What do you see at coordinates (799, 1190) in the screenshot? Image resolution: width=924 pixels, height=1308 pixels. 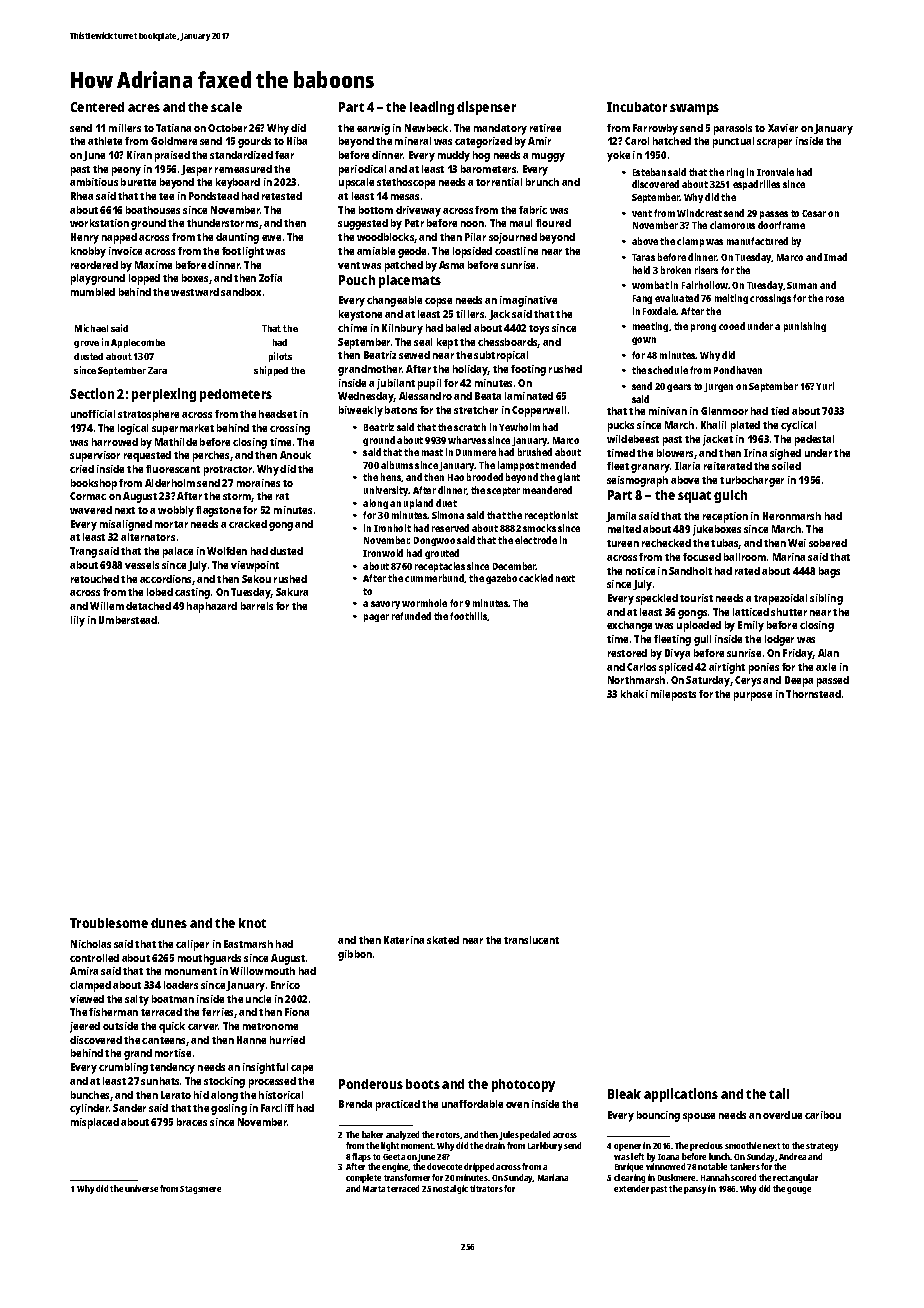 I see `gouge` at bounding box center [799, 1190].
